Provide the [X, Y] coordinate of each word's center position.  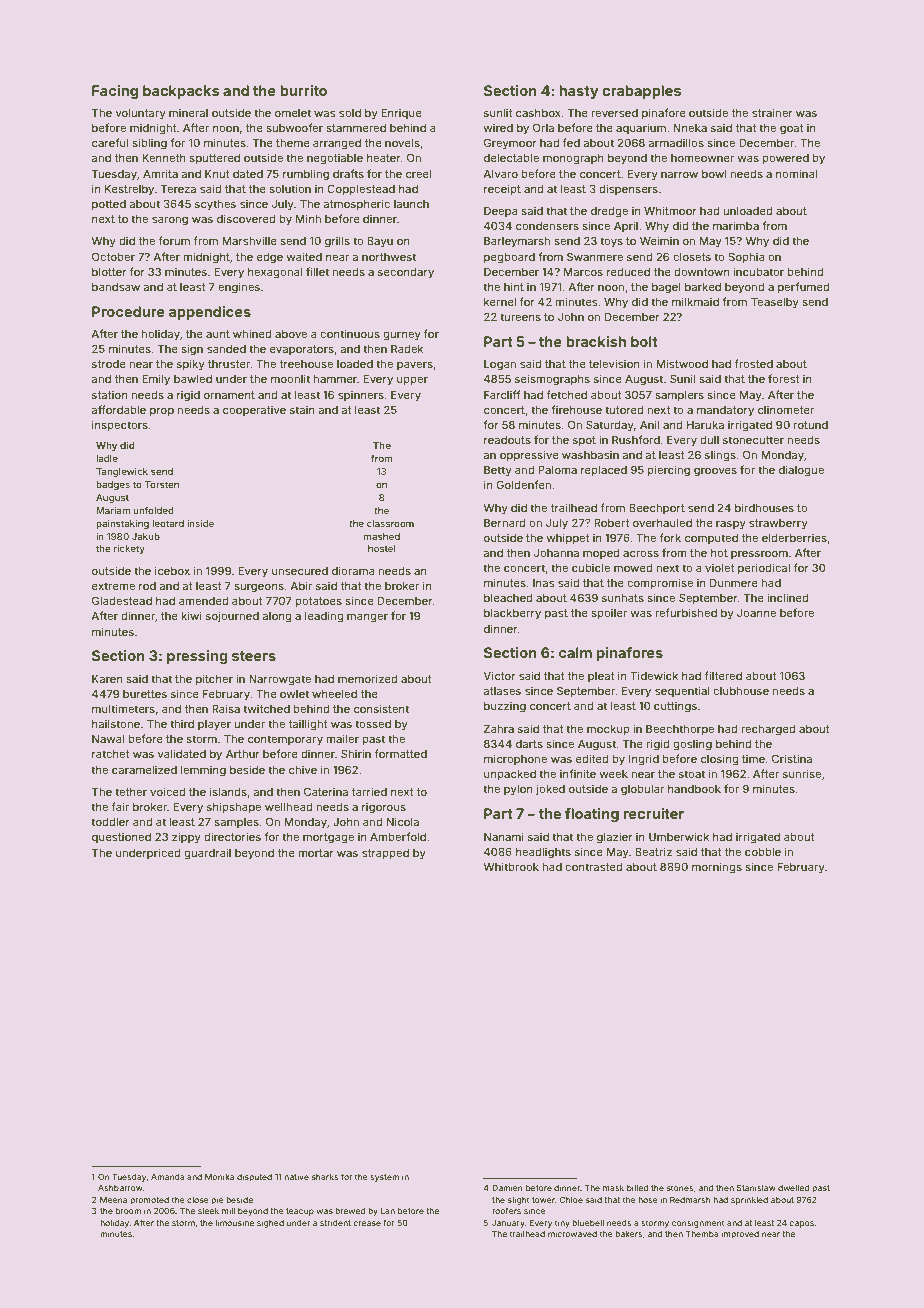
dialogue [801, 471]
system [384, 1178]
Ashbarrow [120, 1188]
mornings [717, 868]
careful [110, 142]
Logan [500, 365]
